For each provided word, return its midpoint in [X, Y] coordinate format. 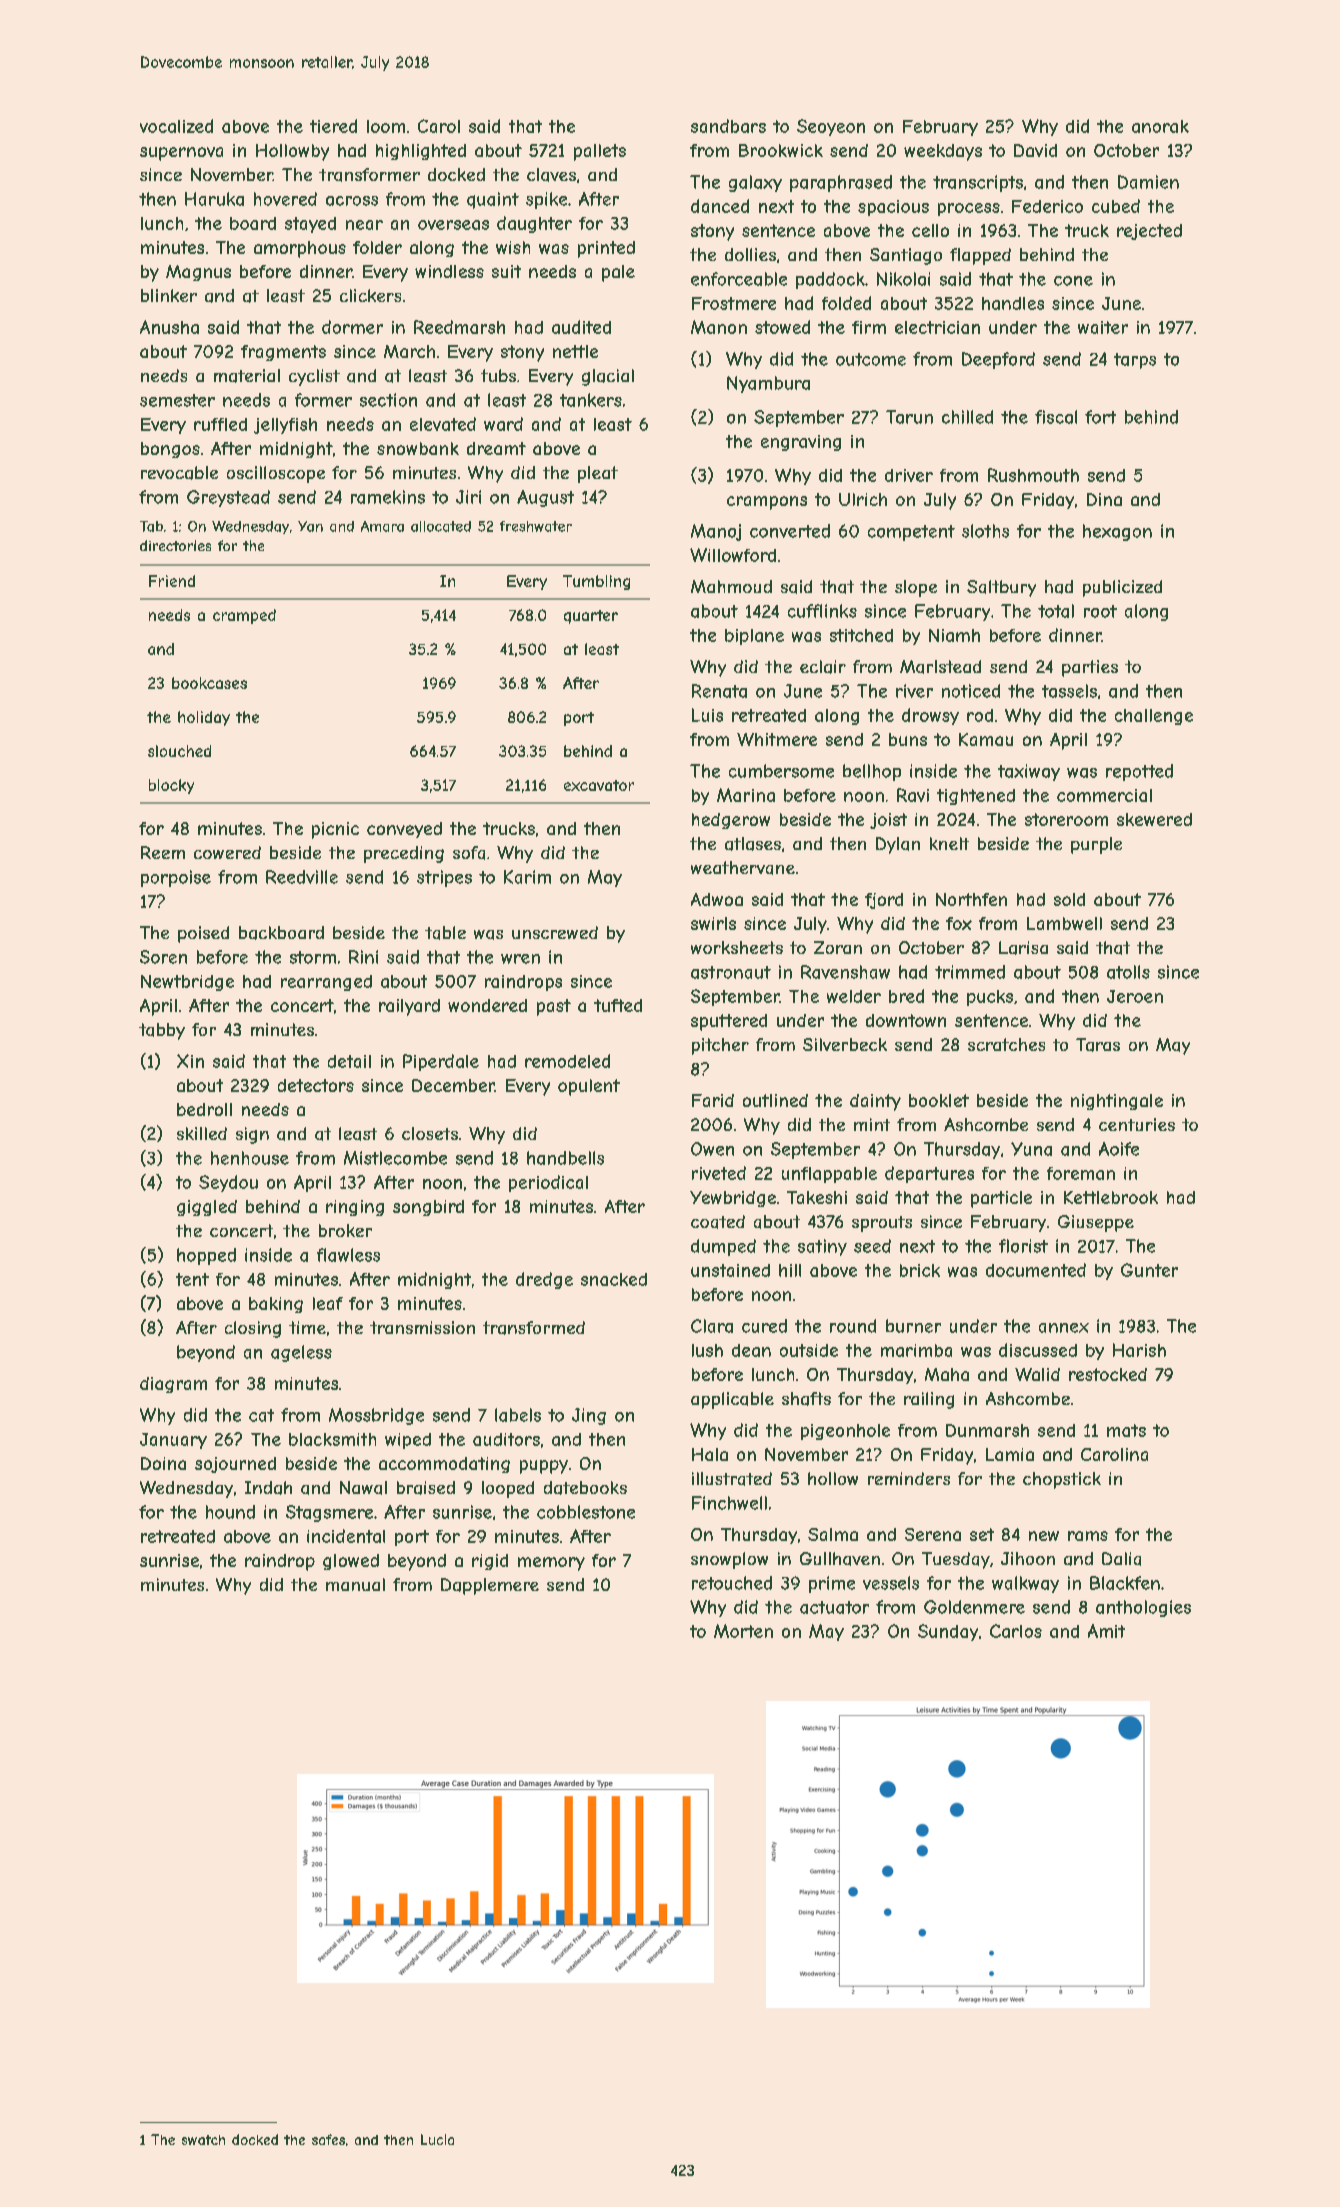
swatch [203, 2140]
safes [328, 2139]
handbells [565, 1158]
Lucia [437, 2139]
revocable [179, 473]
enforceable [739, 279]
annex [1064, 1328]
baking [276, 1305]
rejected [1149, 232]
